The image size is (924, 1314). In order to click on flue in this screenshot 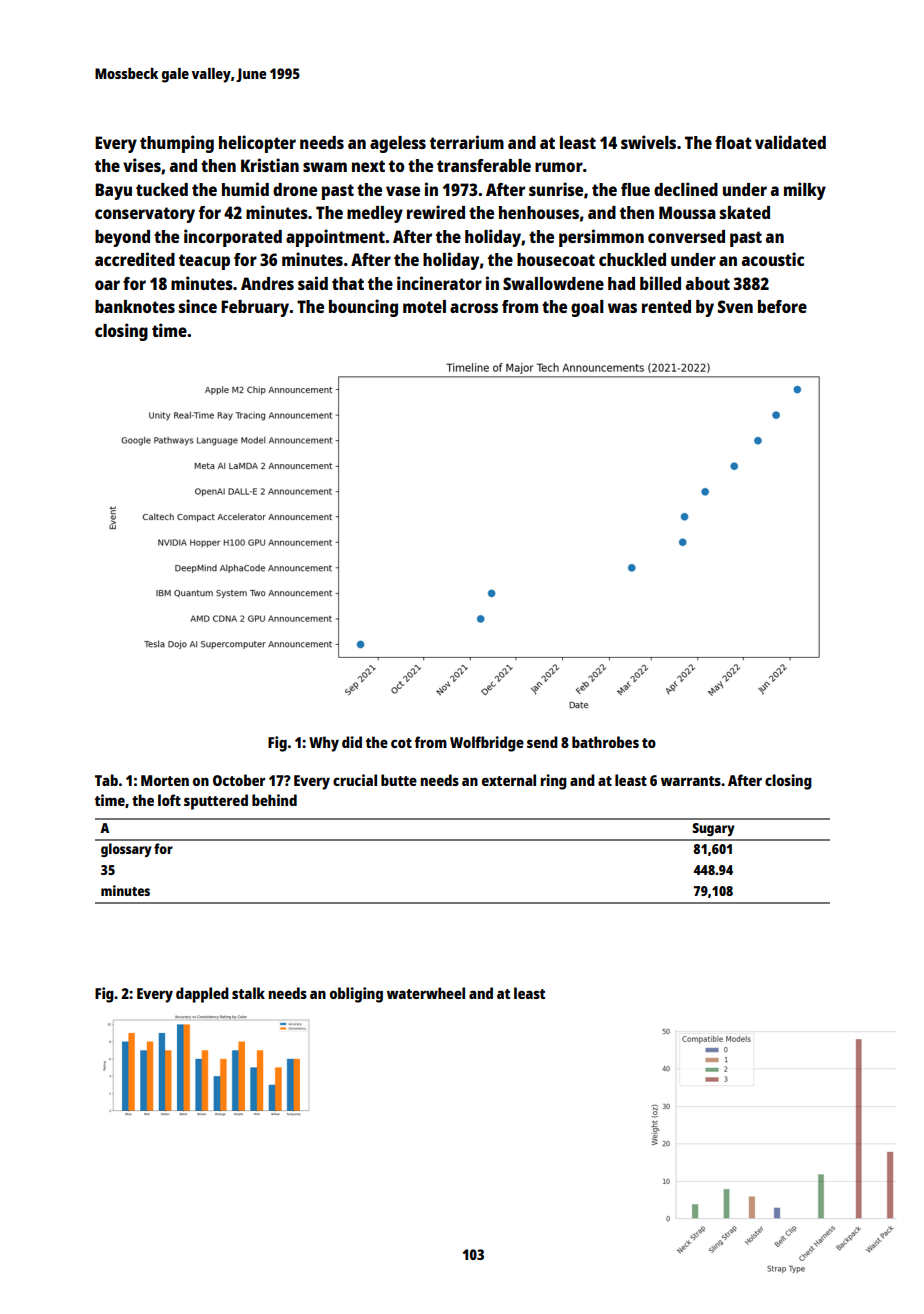, I will do `click(635, 189)`.
